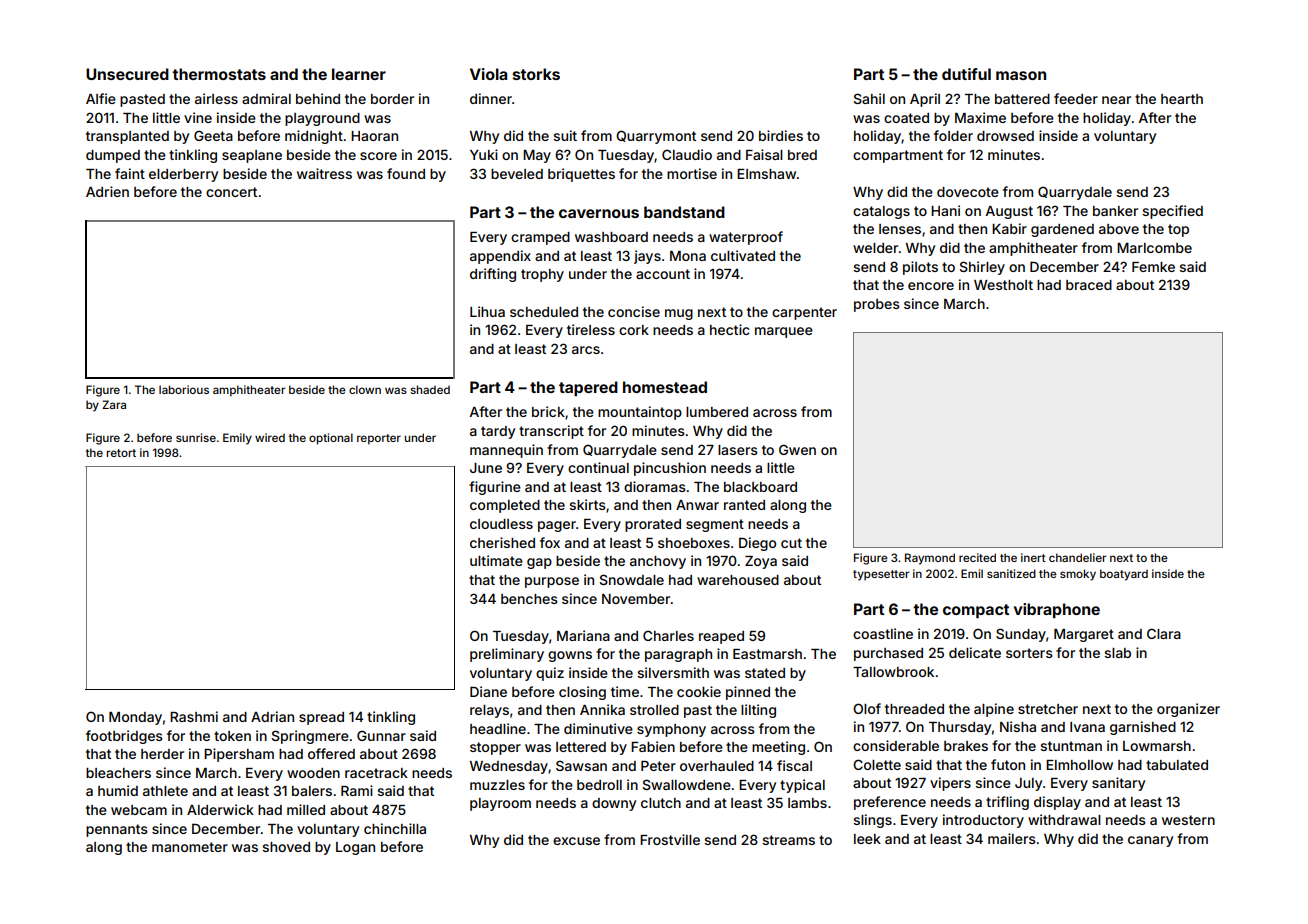 This screenshot has height=924, width=1308. Describe the element at coordinates (121, 453) in the screenshot. I see `retort` at that location.
